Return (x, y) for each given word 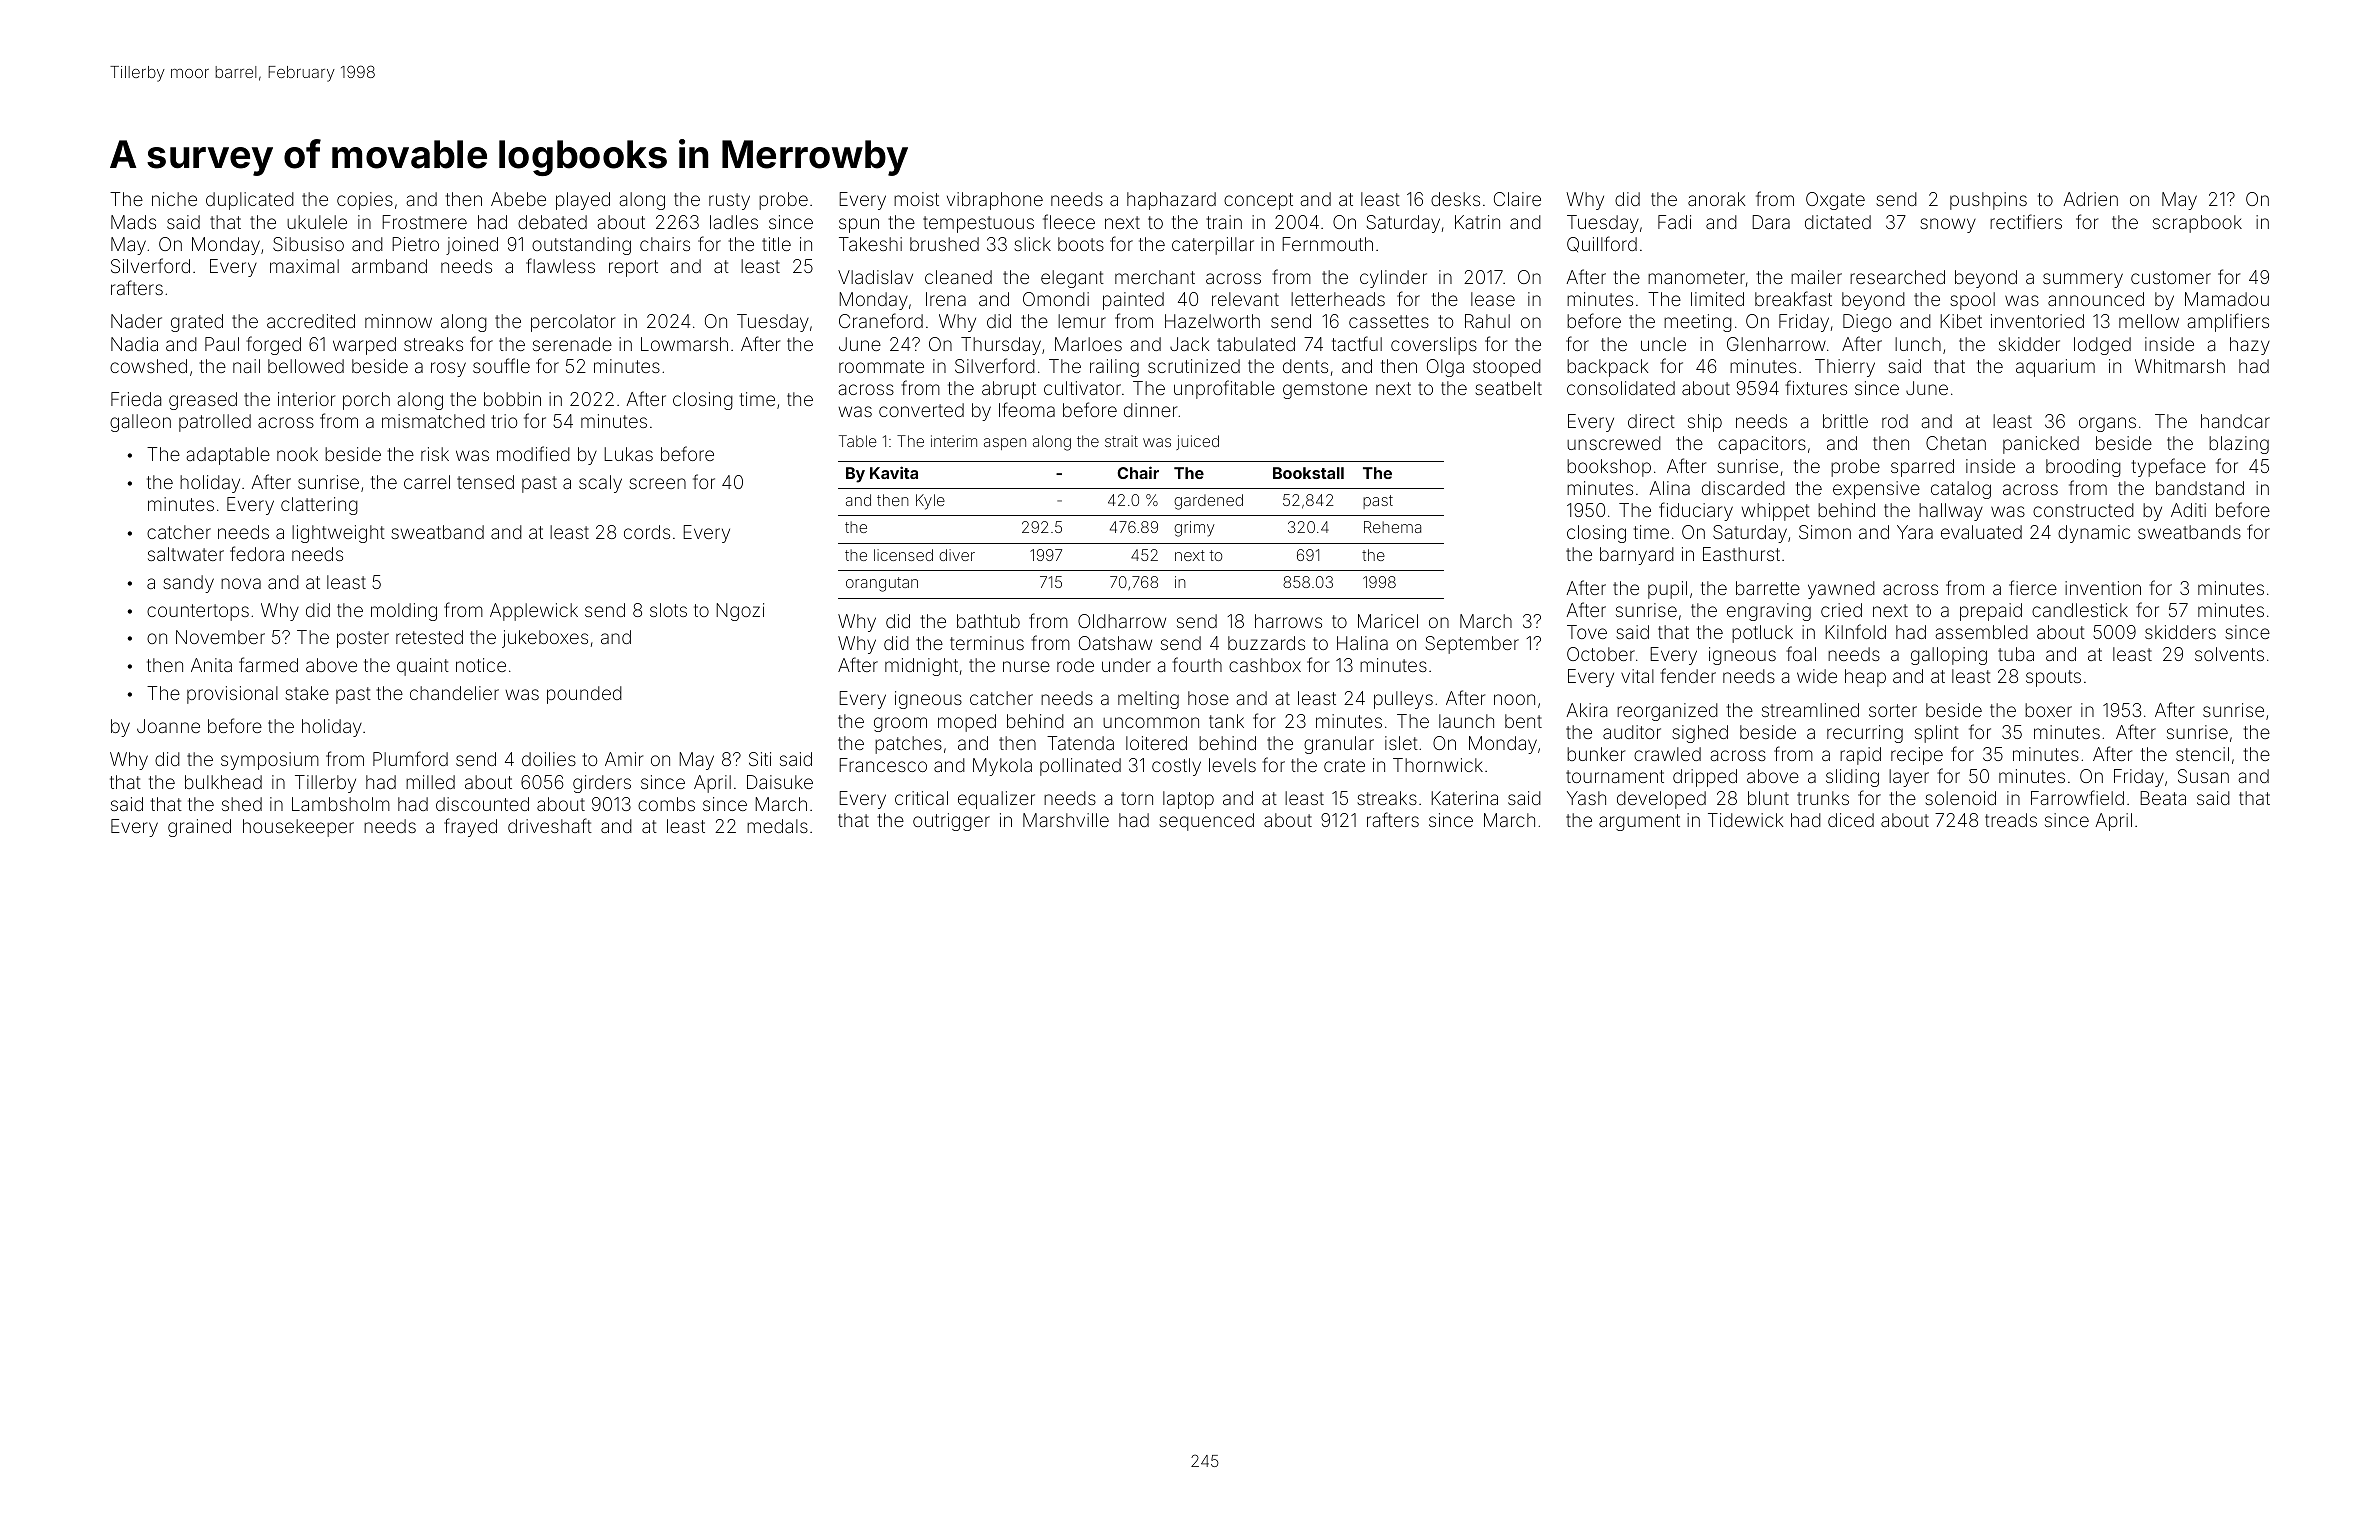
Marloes (1088, 344)
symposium (270, 761)
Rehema (1392, 527)
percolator (573, 323)
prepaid (1991, 612)
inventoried (2037, 321)
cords (647, 532)
